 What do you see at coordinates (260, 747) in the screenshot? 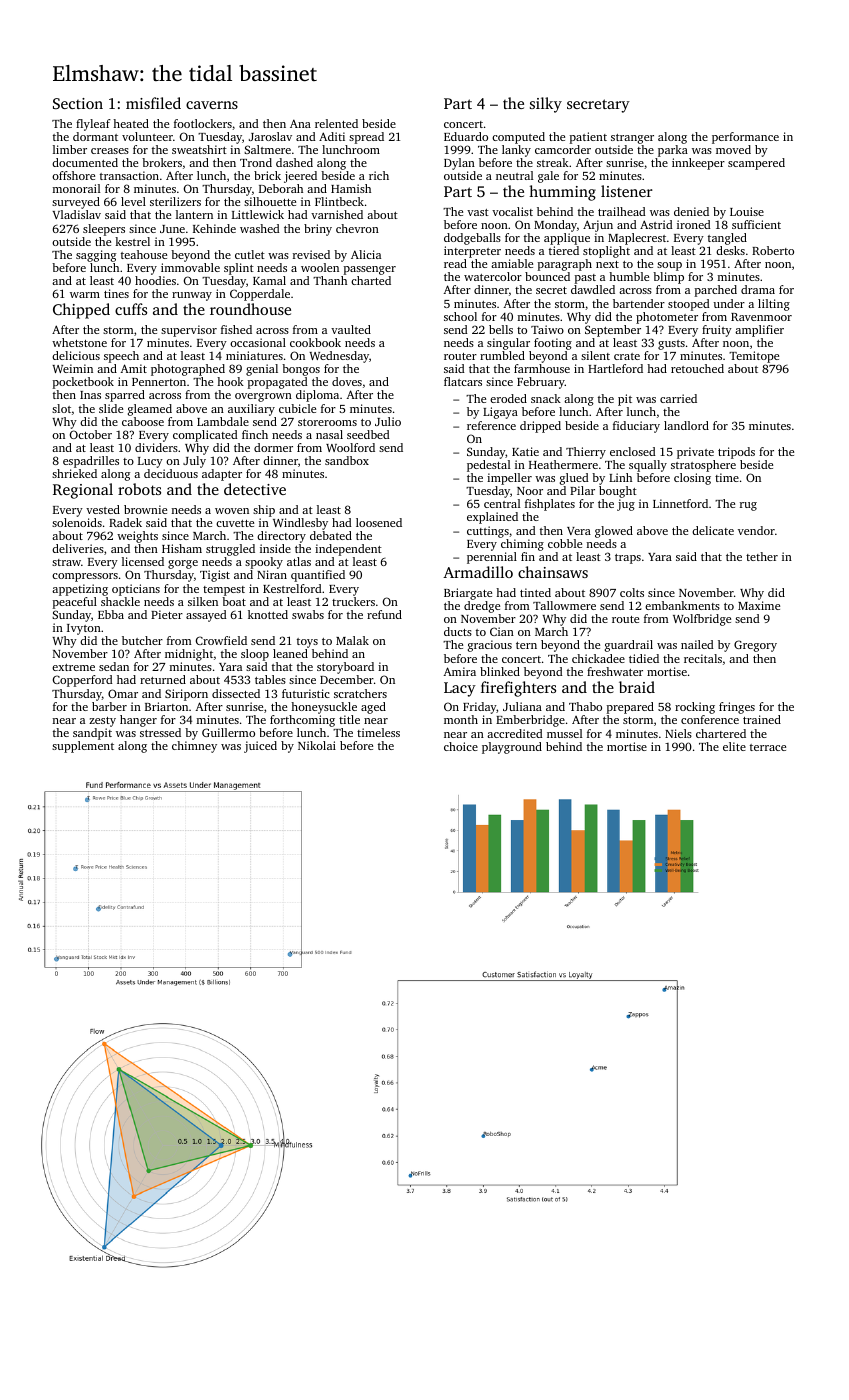
I see `juiced` at bounding box center [260, 747].
